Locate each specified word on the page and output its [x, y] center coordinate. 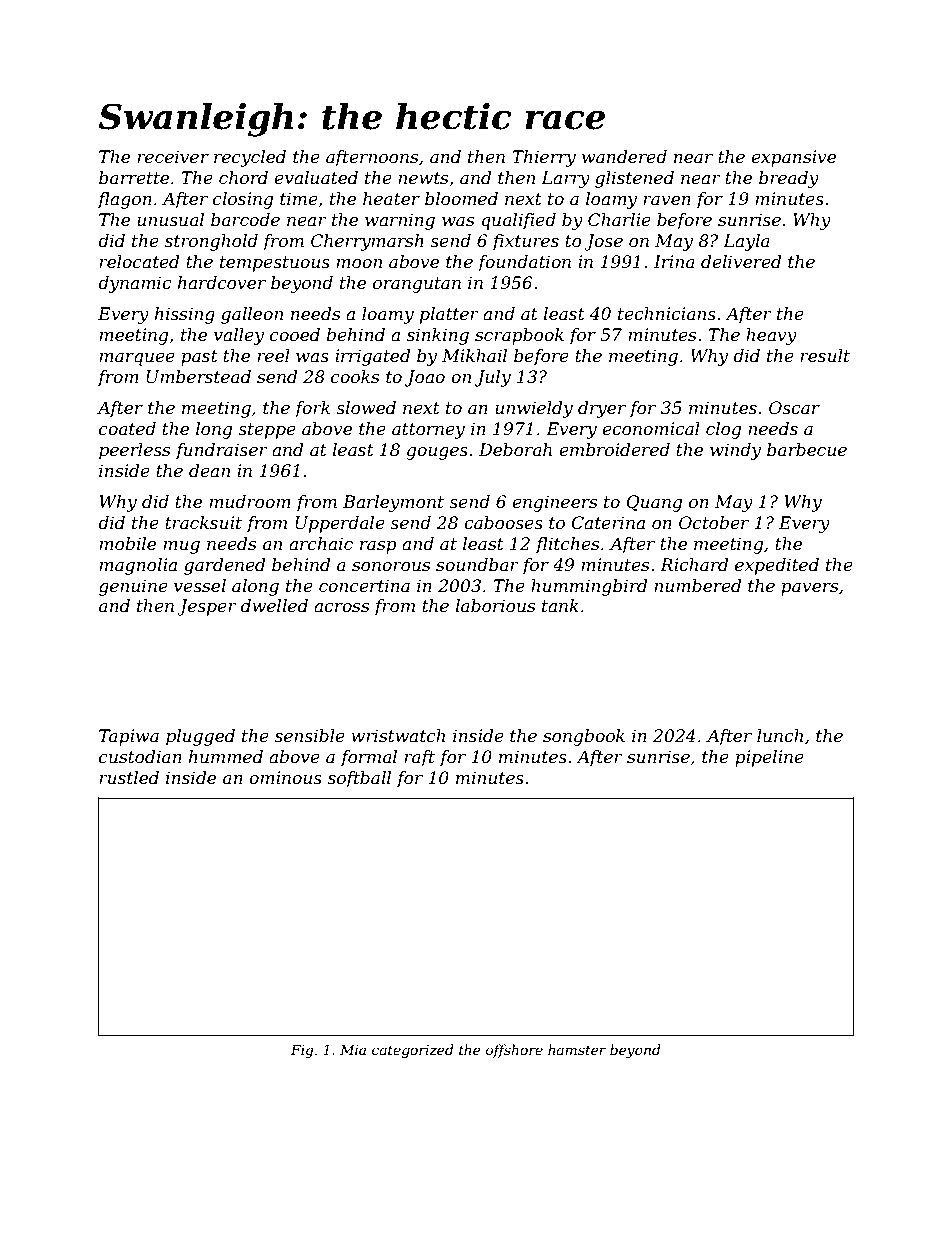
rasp [378, 547]
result [825, 355]
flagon [124, 200]
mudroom [250, 501]
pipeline [769, 758]
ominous [285, 777]
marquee [137, 359]
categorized [412, 1051]
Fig [302, 1051]
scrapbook [519, 336]
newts [423, 178]
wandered [624, 157]
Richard [694, 564]
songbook [584, 737]
